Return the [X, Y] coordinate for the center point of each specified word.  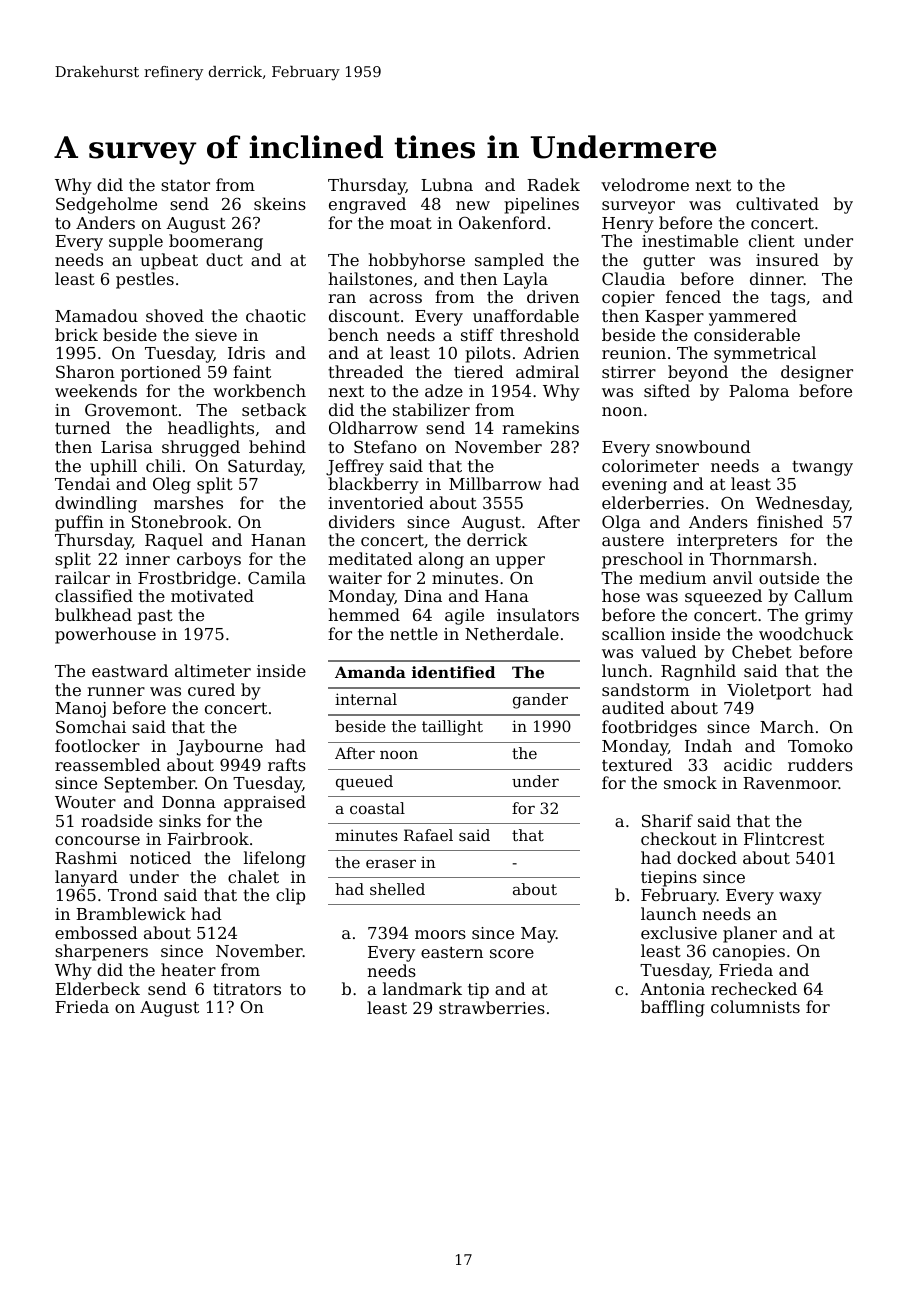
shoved [175, 315]
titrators [247, 989]
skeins [280, 203]
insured [787, 259]
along [441, 560]
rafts [287, 764]
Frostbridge [187, 579]
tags [788, 299]
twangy [822, 468]
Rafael [428, 835]
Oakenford [502, 222]
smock [690, 782]
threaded [366, 371]
